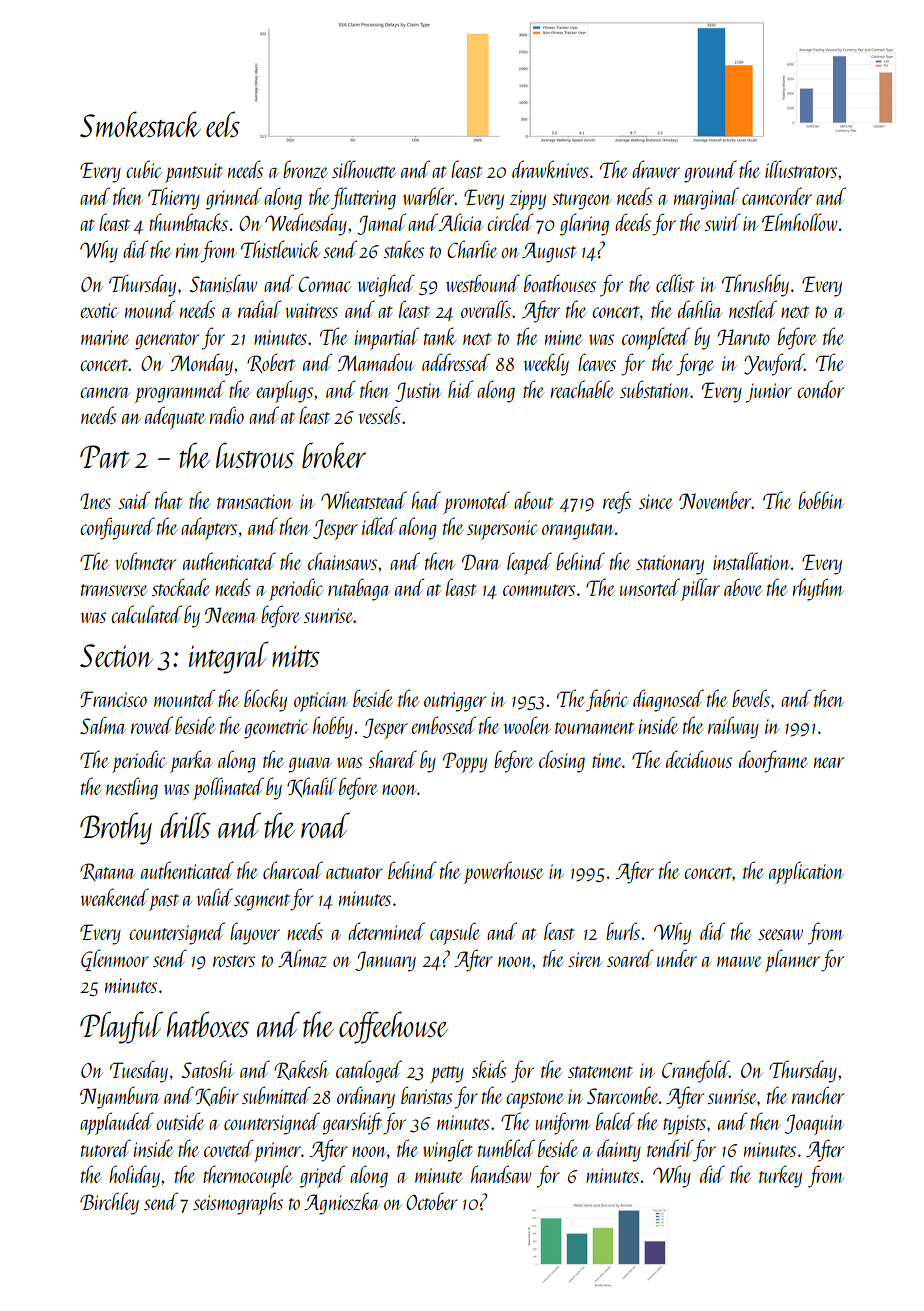  What do you see at coordinates (751, 698) in the screenshot?
I see `bevels` at bounding box center [751, 698].
